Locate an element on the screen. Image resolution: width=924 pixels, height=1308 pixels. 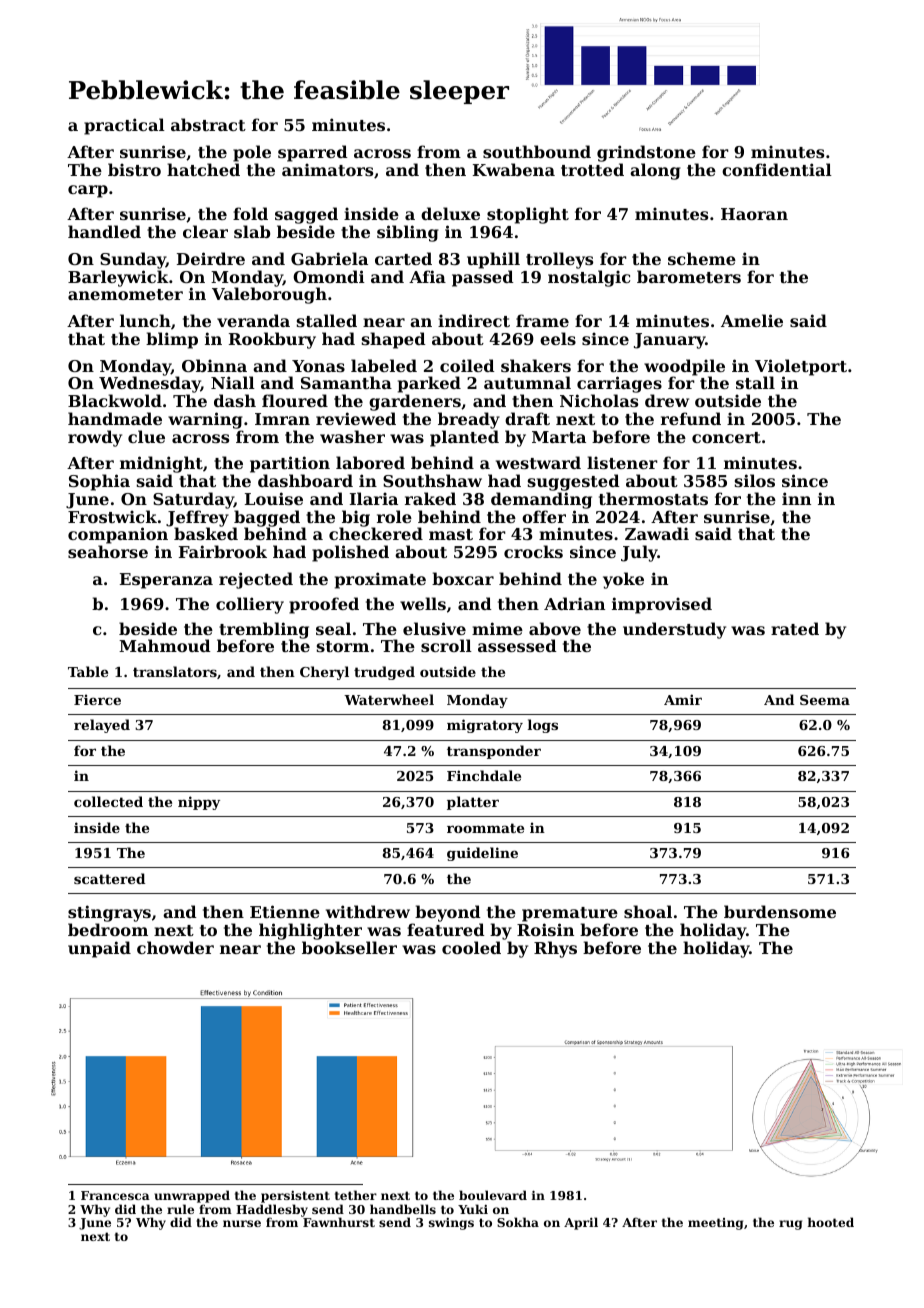
Waterwheel is located at coordinates (389, 699).
